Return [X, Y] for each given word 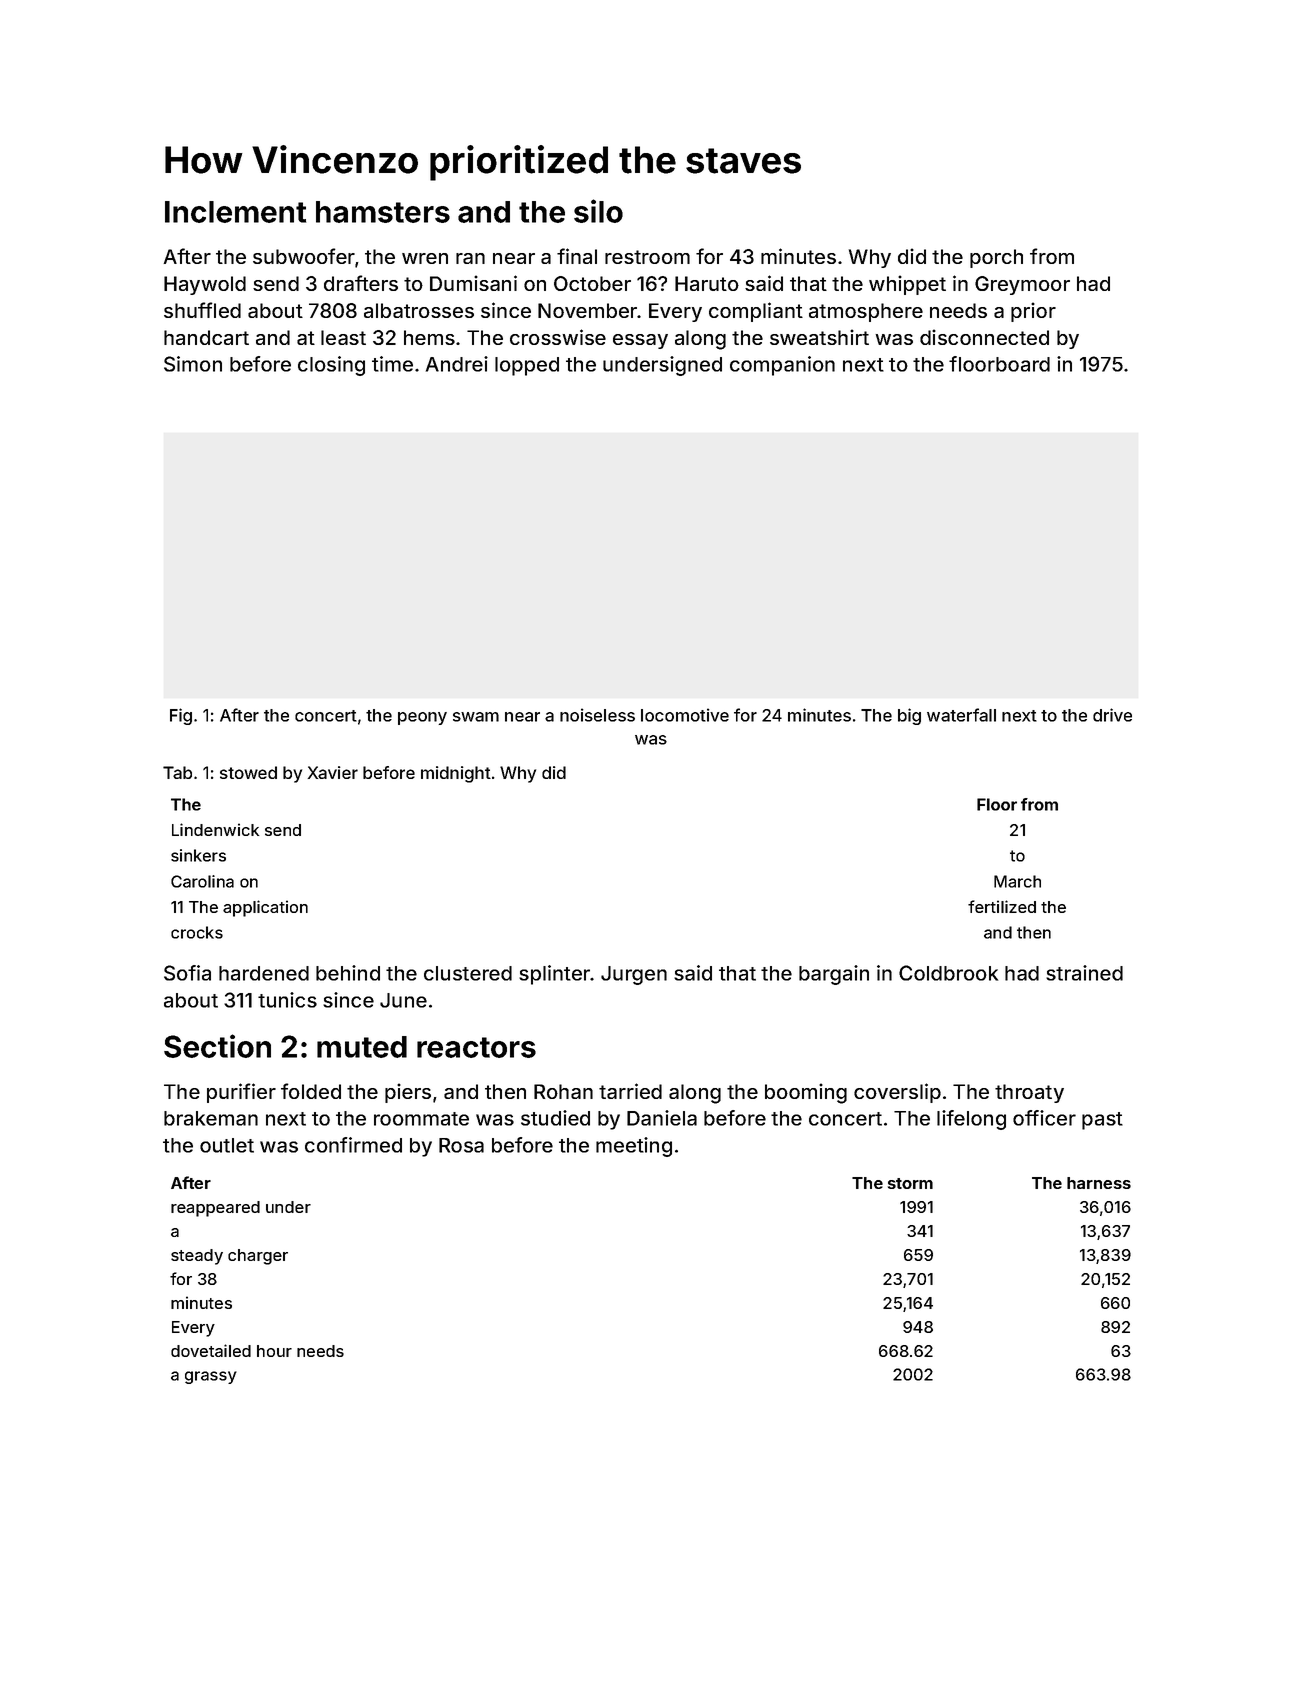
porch [996, 258]
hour [274, 1351]
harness [1099, 1183]
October [592, 283]
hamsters [383, 212]
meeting [634, 1147]
